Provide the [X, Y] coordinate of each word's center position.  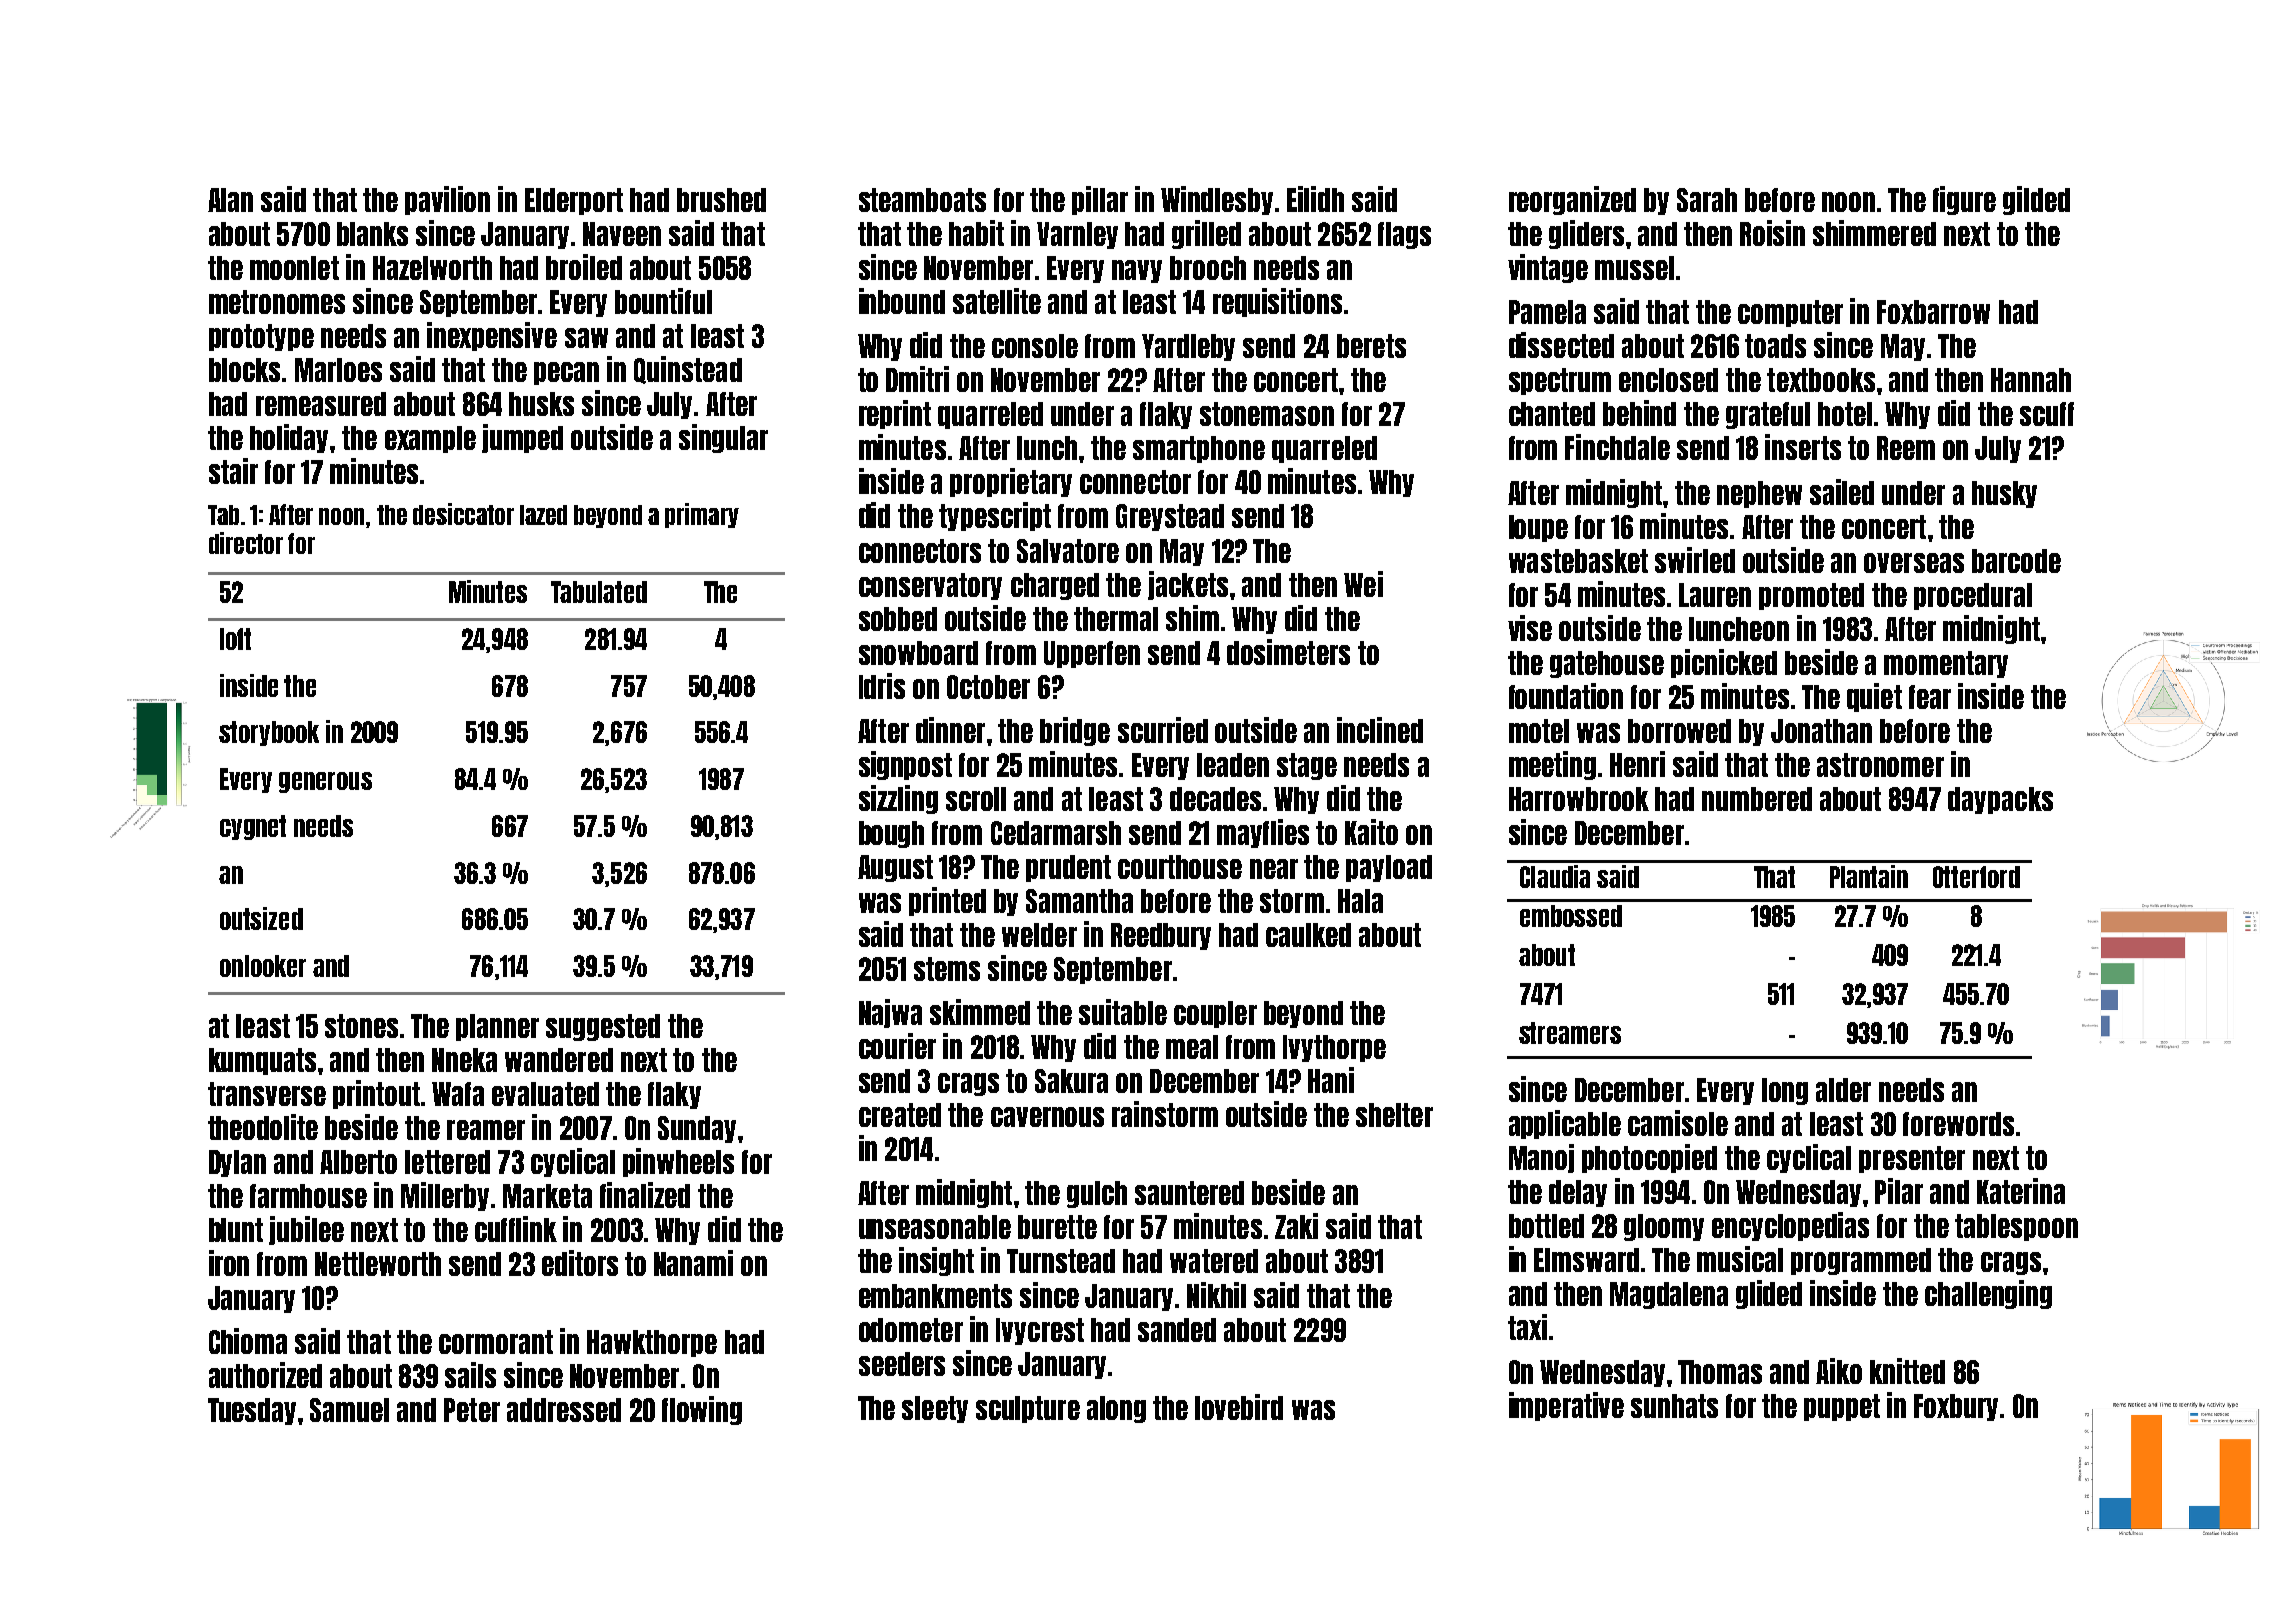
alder [1843, 1090]
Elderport [574, 201]
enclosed [1668, 380]
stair [233, 471]
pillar [1100, 200]
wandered [559, 1060]
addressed [564, 1410]
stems [947, 969]
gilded [2036, 200]
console [1035, 346]
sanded [1177, 1330]
